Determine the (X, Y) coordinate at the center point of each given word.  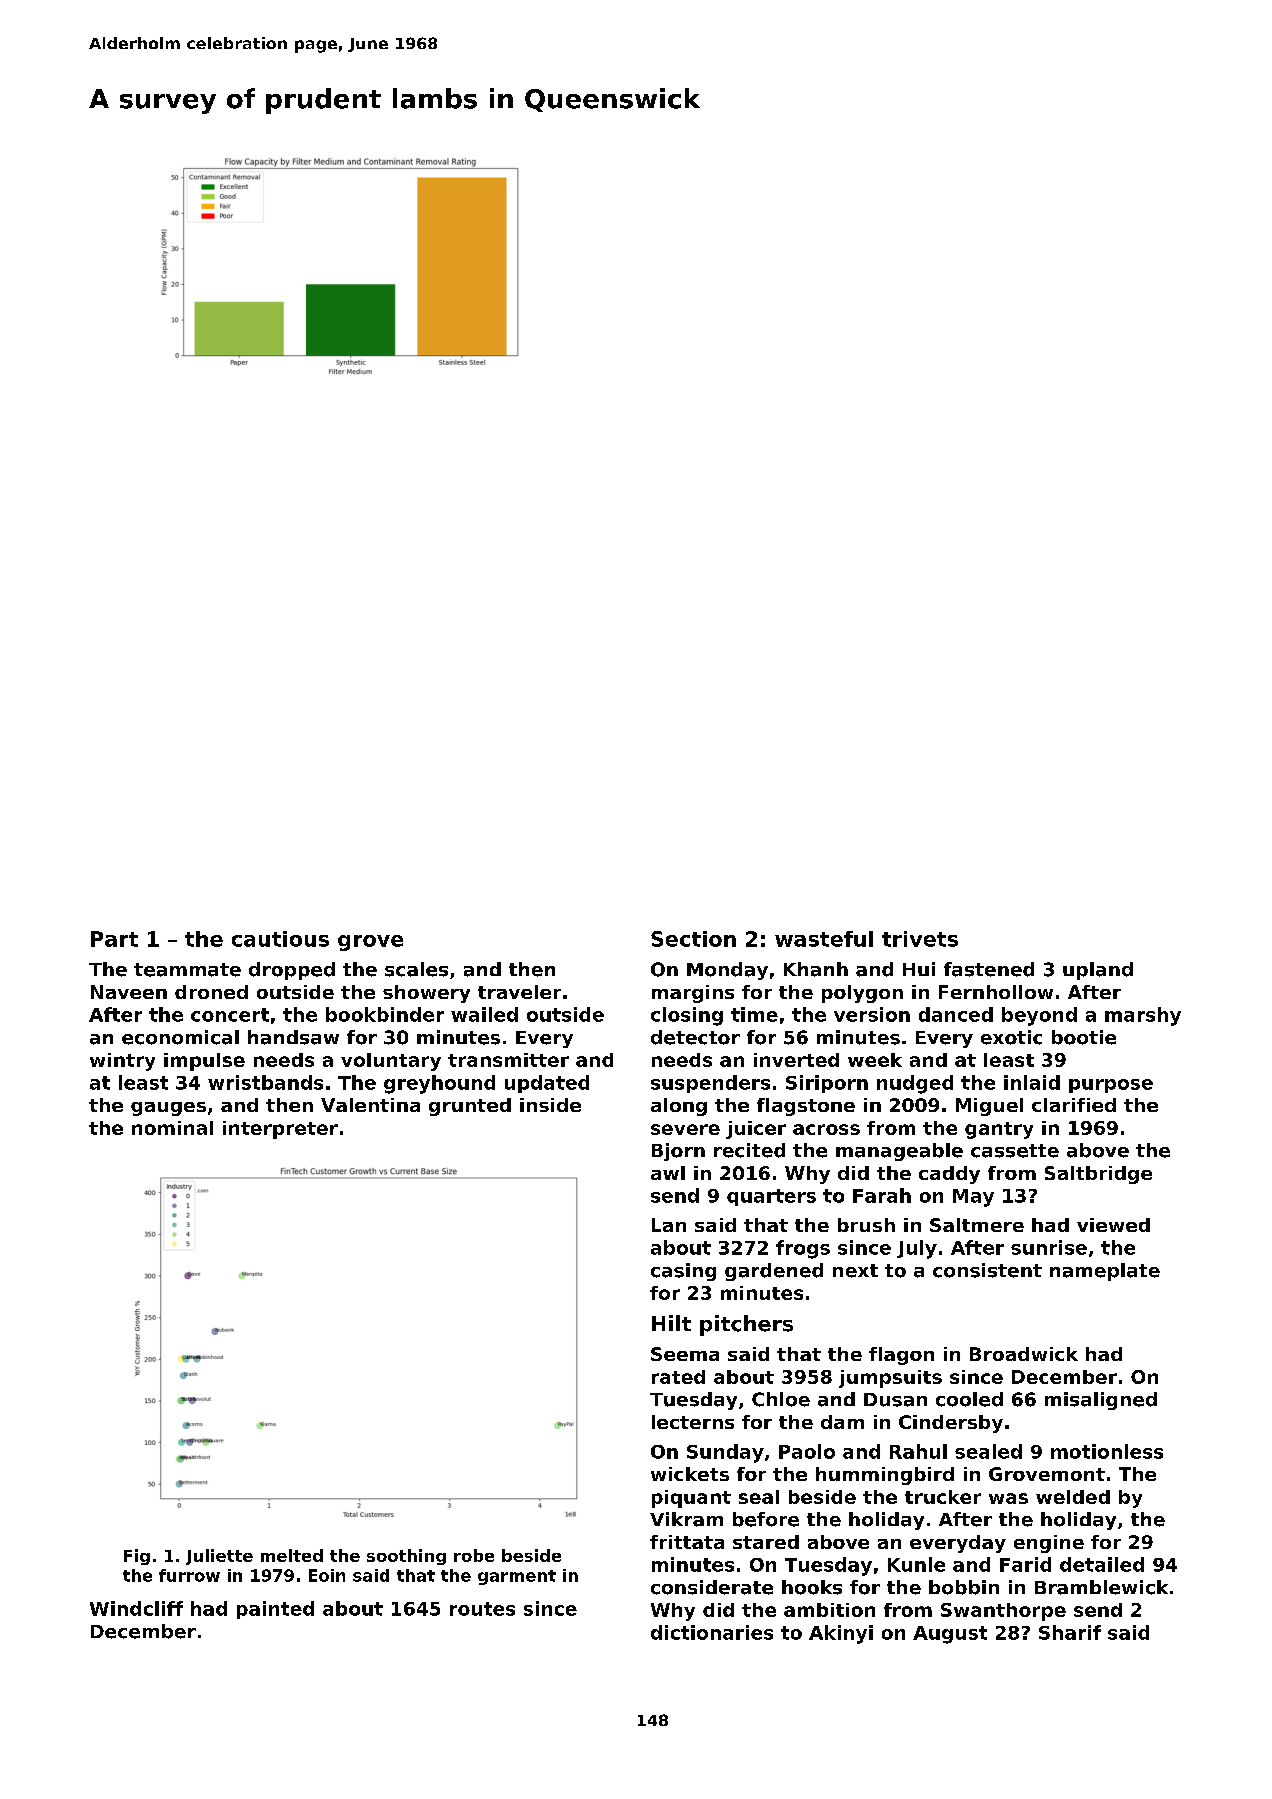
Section (693, 939)
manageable (899, 1152)
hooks (812, 1587)
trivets (920, 939)
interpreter (280, 1130)
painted (275, 1610)
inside (550, 1105)
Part (114, 939)
